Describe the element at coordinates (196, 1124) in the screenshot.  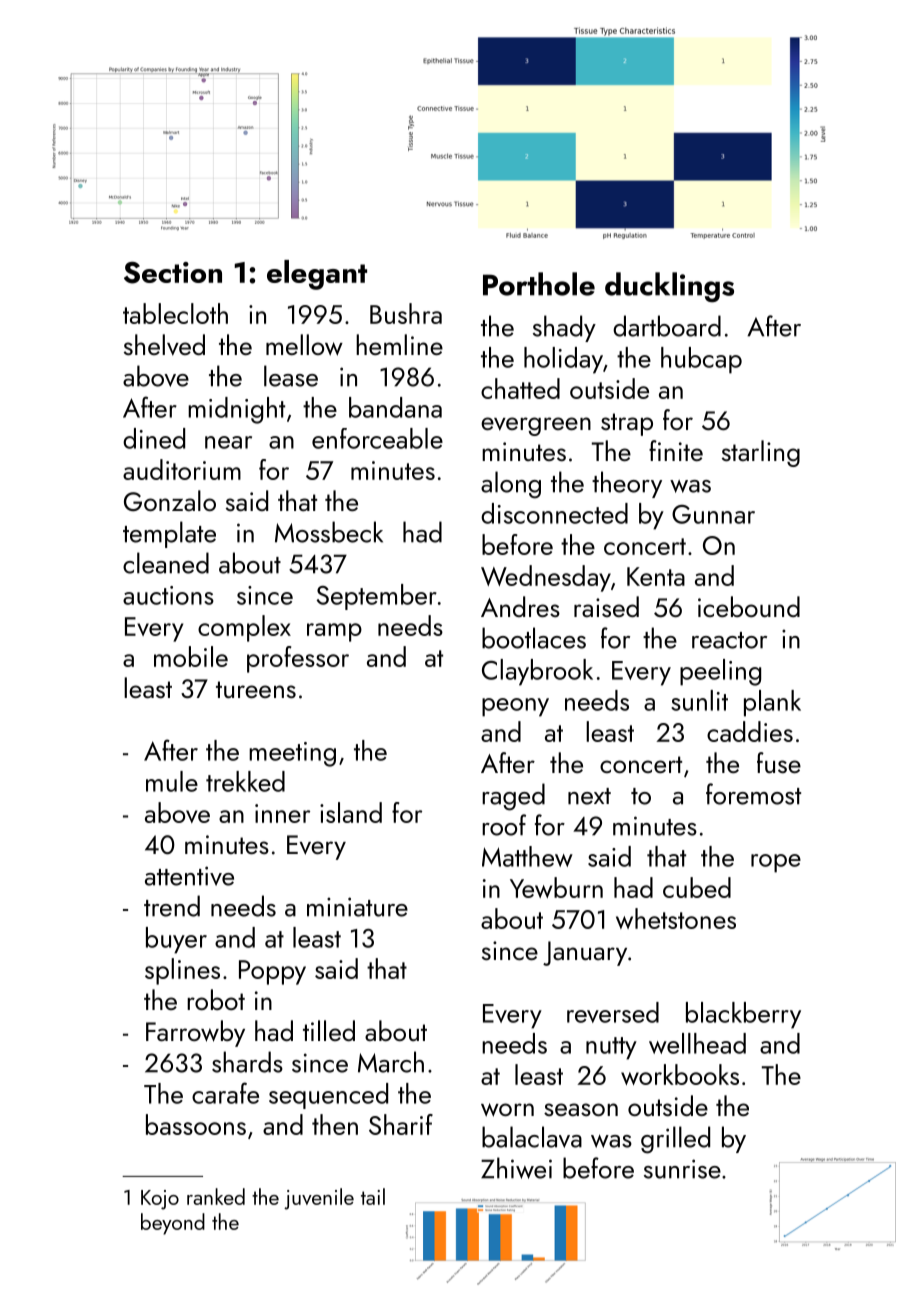
I see `bassoons` at that location.
